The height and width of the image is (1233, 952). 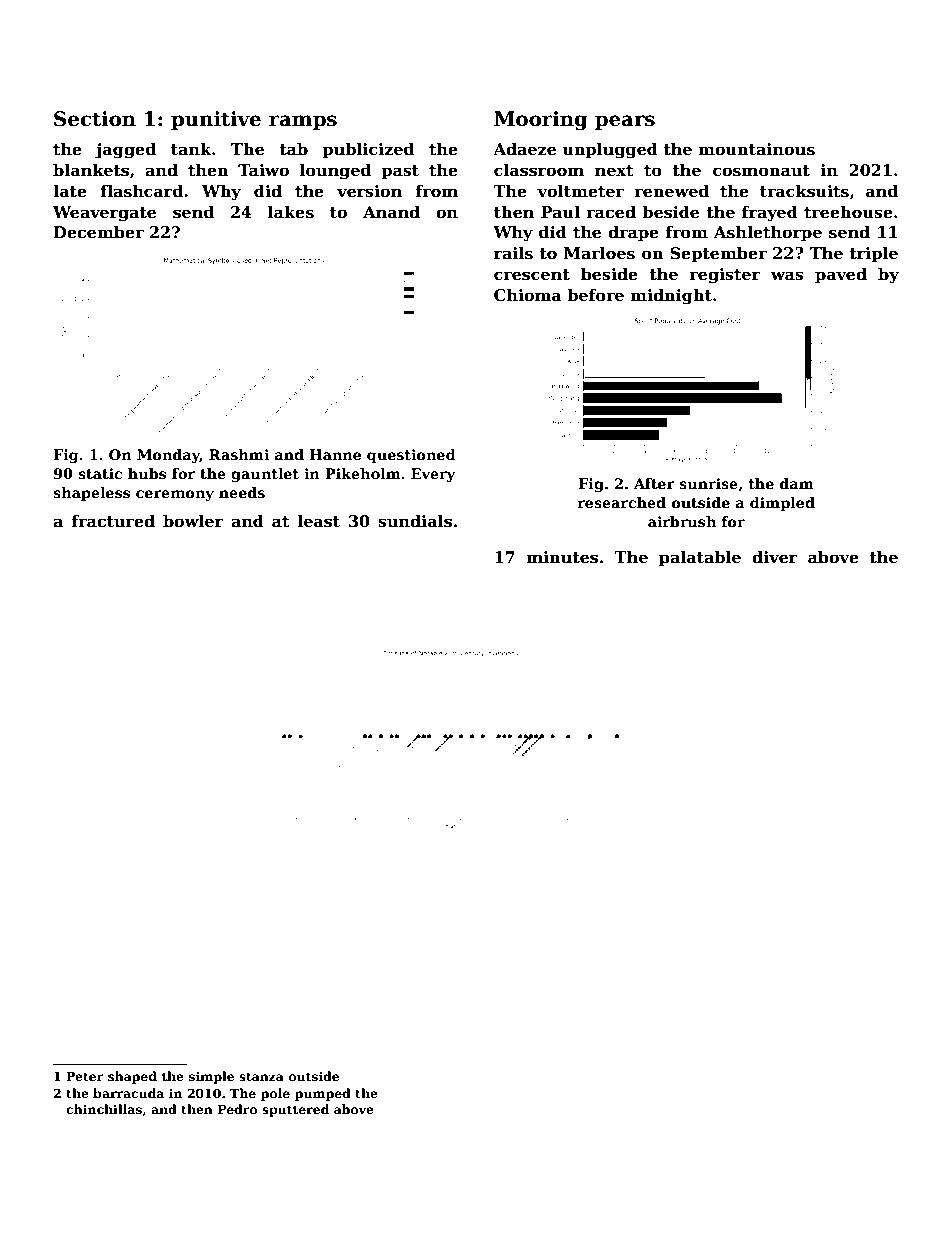 I want to click on mountainous, so click(x=756, y=149).
